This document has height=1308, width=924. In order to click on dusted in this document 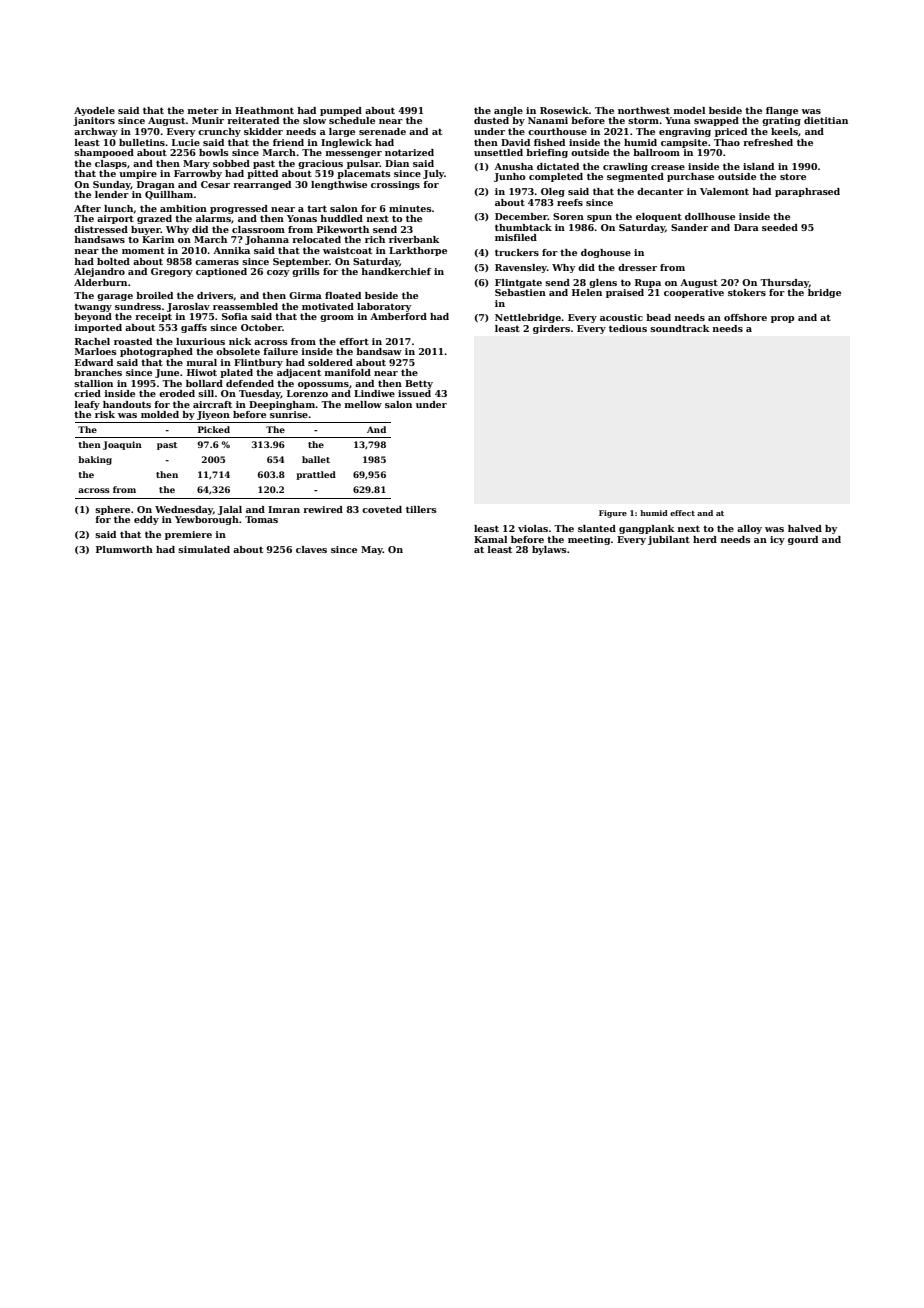, I will do `click(491, 120)`.
